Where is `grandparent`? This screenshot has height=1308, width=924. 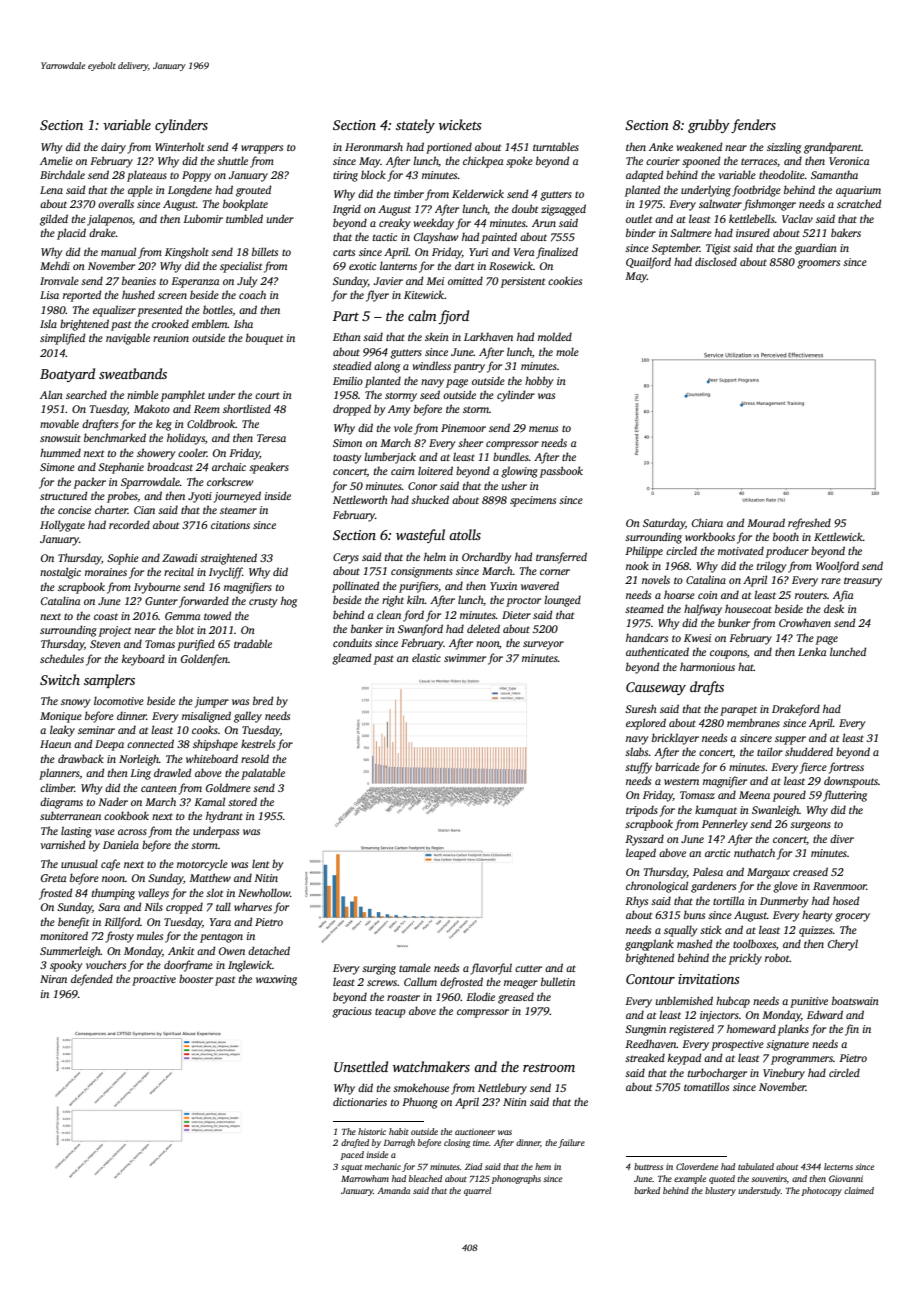
grandparent is located at coordinates (832, 148).
